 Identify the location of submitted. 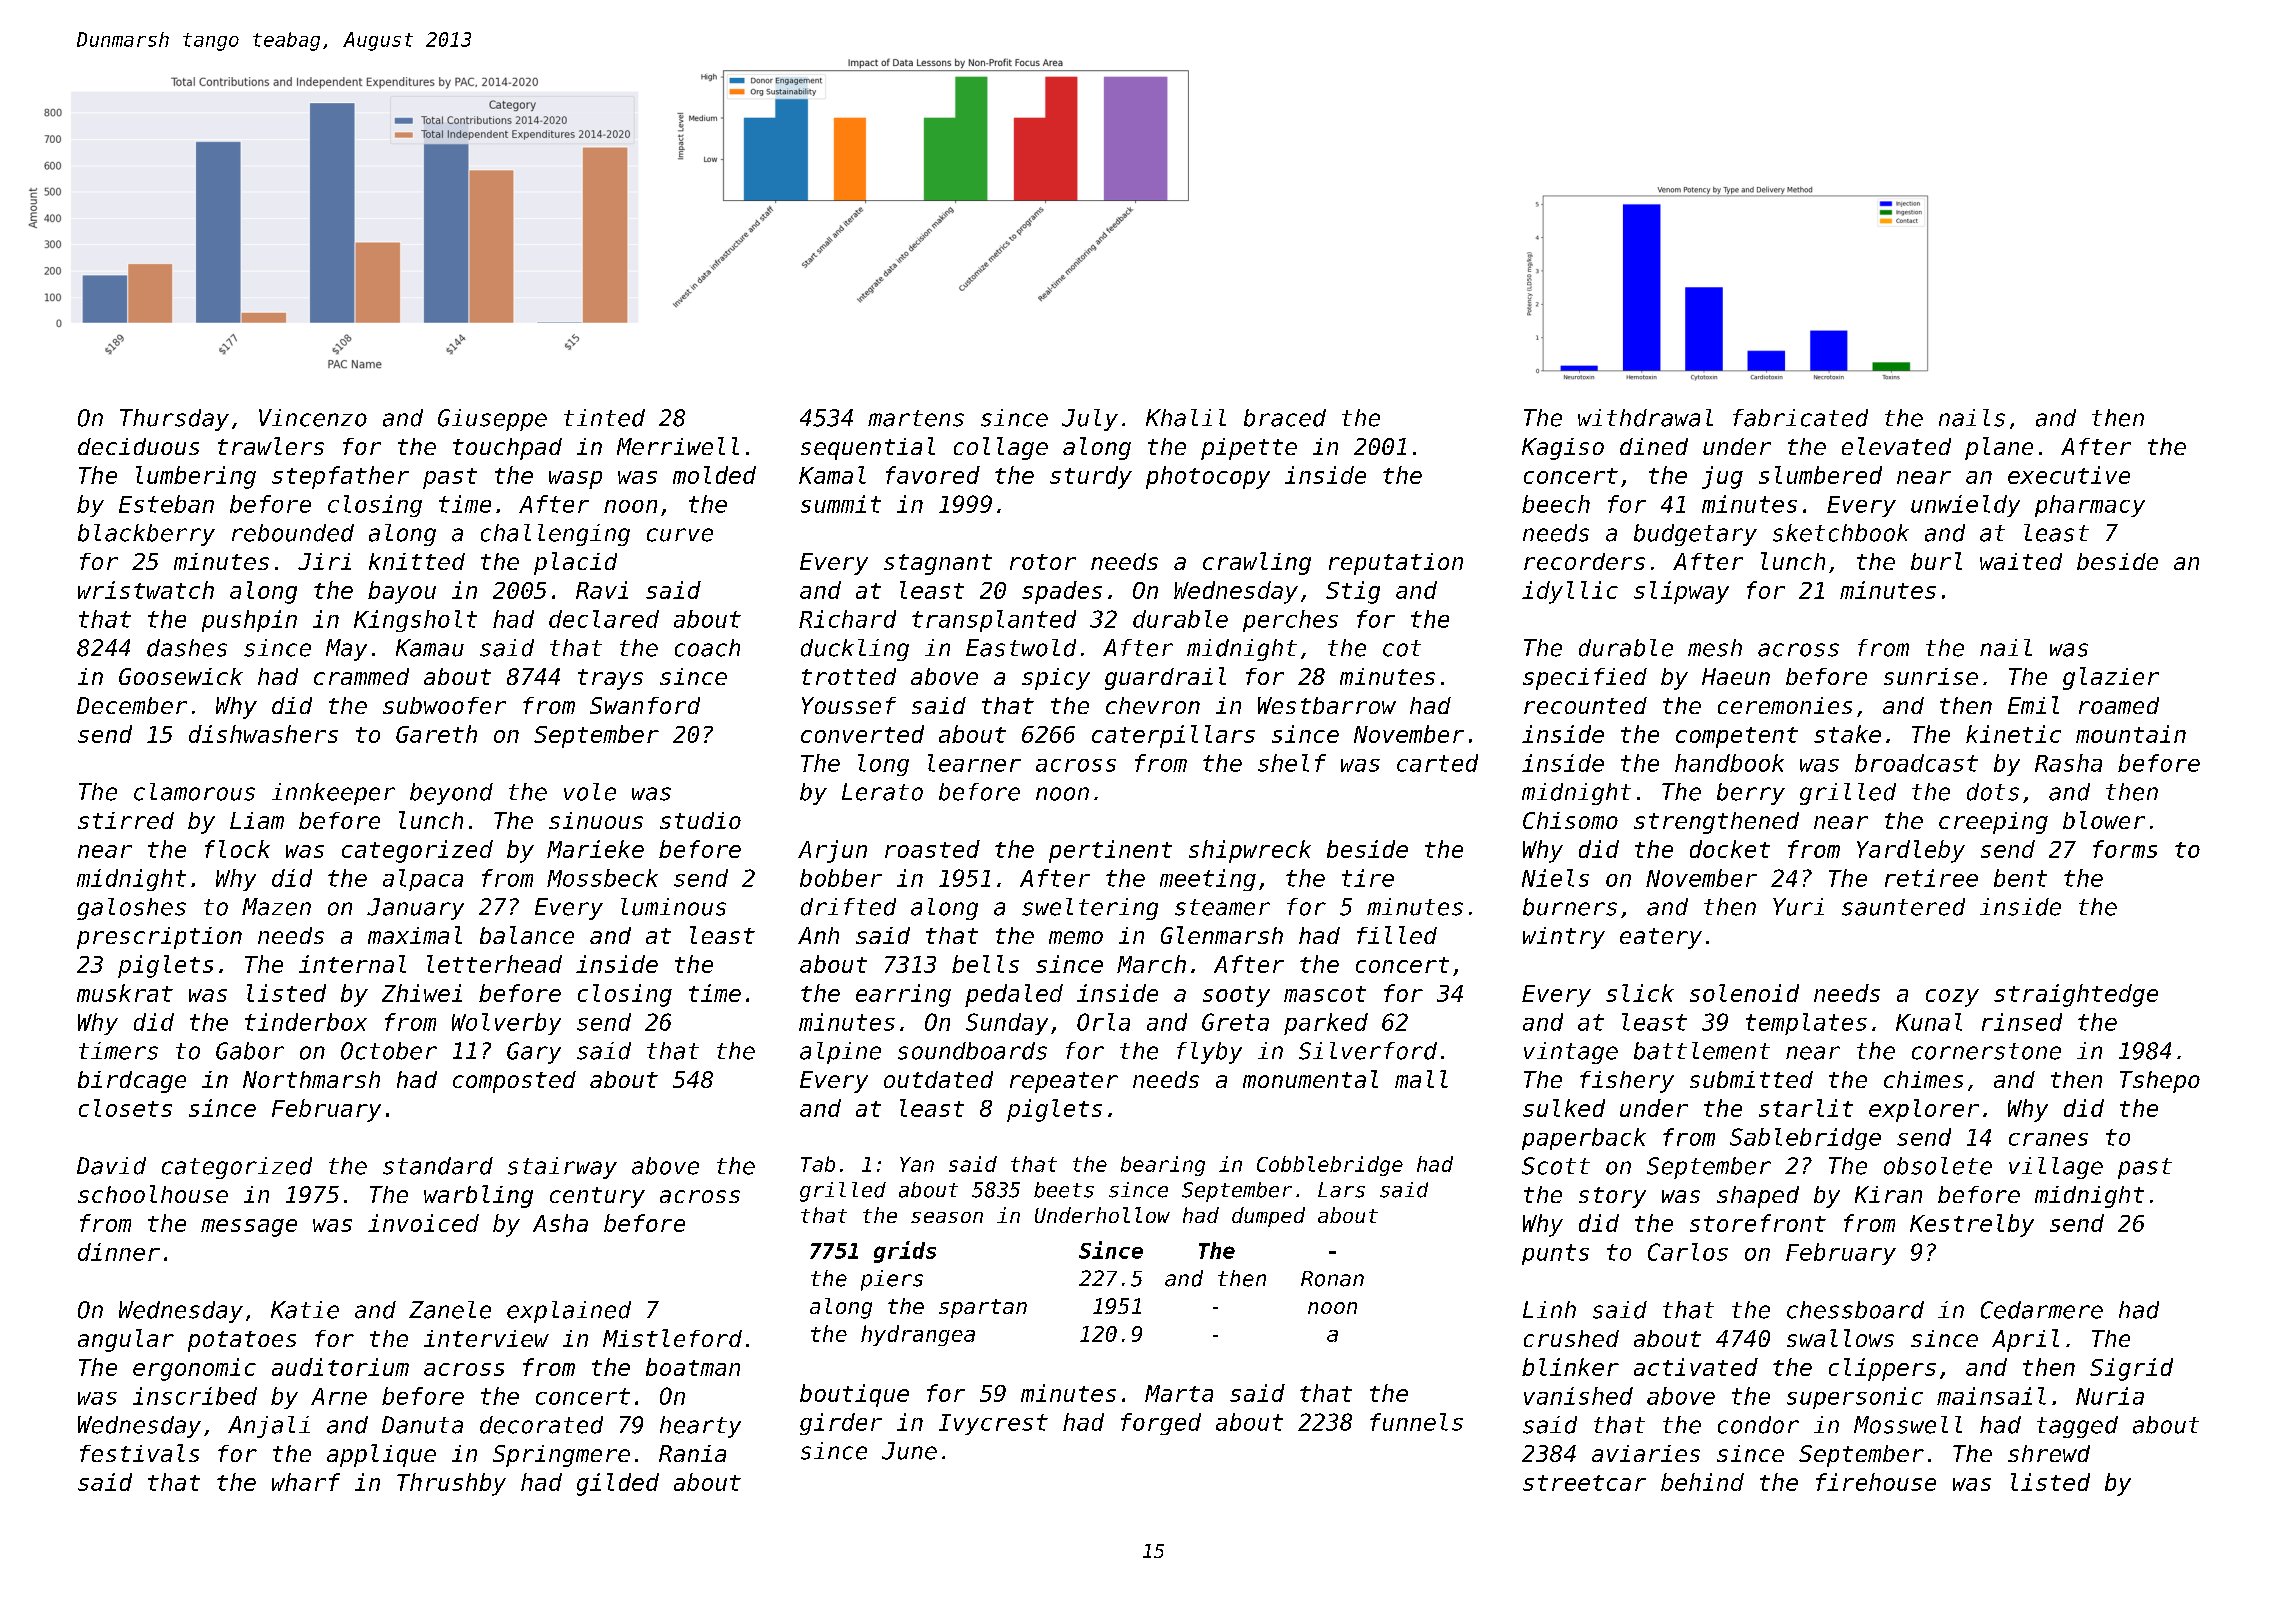
(1751, 1079).
